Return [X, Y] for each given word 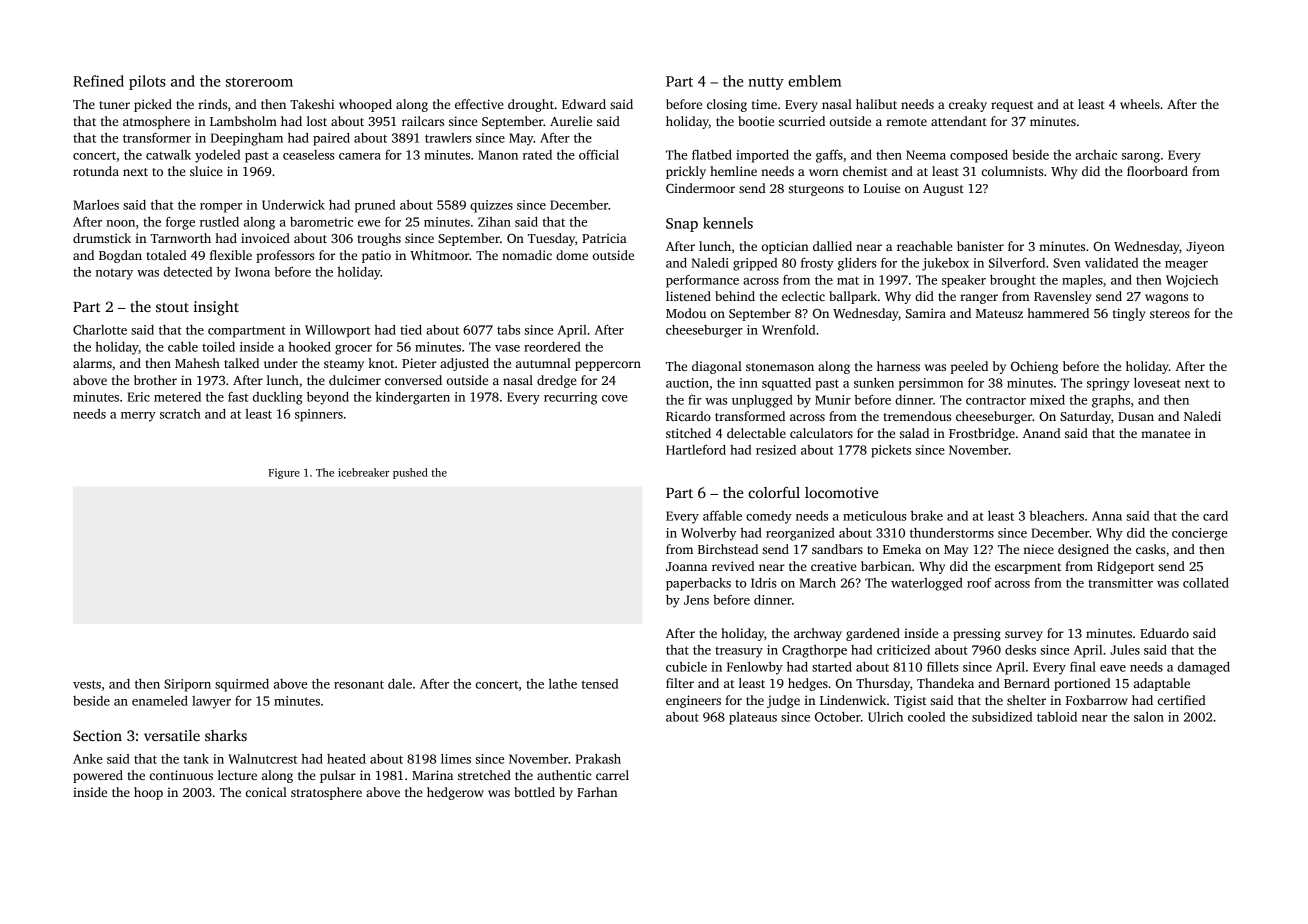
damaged [1204, 668]
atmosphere [156, 122]
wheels [1140, 104]
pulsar [338, 776]
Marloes [96, 205]
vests [87, 684]
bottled [534, 792]
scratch [180, 414]
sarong [1141, 158]
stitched [688, 433]
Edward [584, 104]
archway [818, 634]
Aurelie [571, 121]
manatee [1166, 434]
